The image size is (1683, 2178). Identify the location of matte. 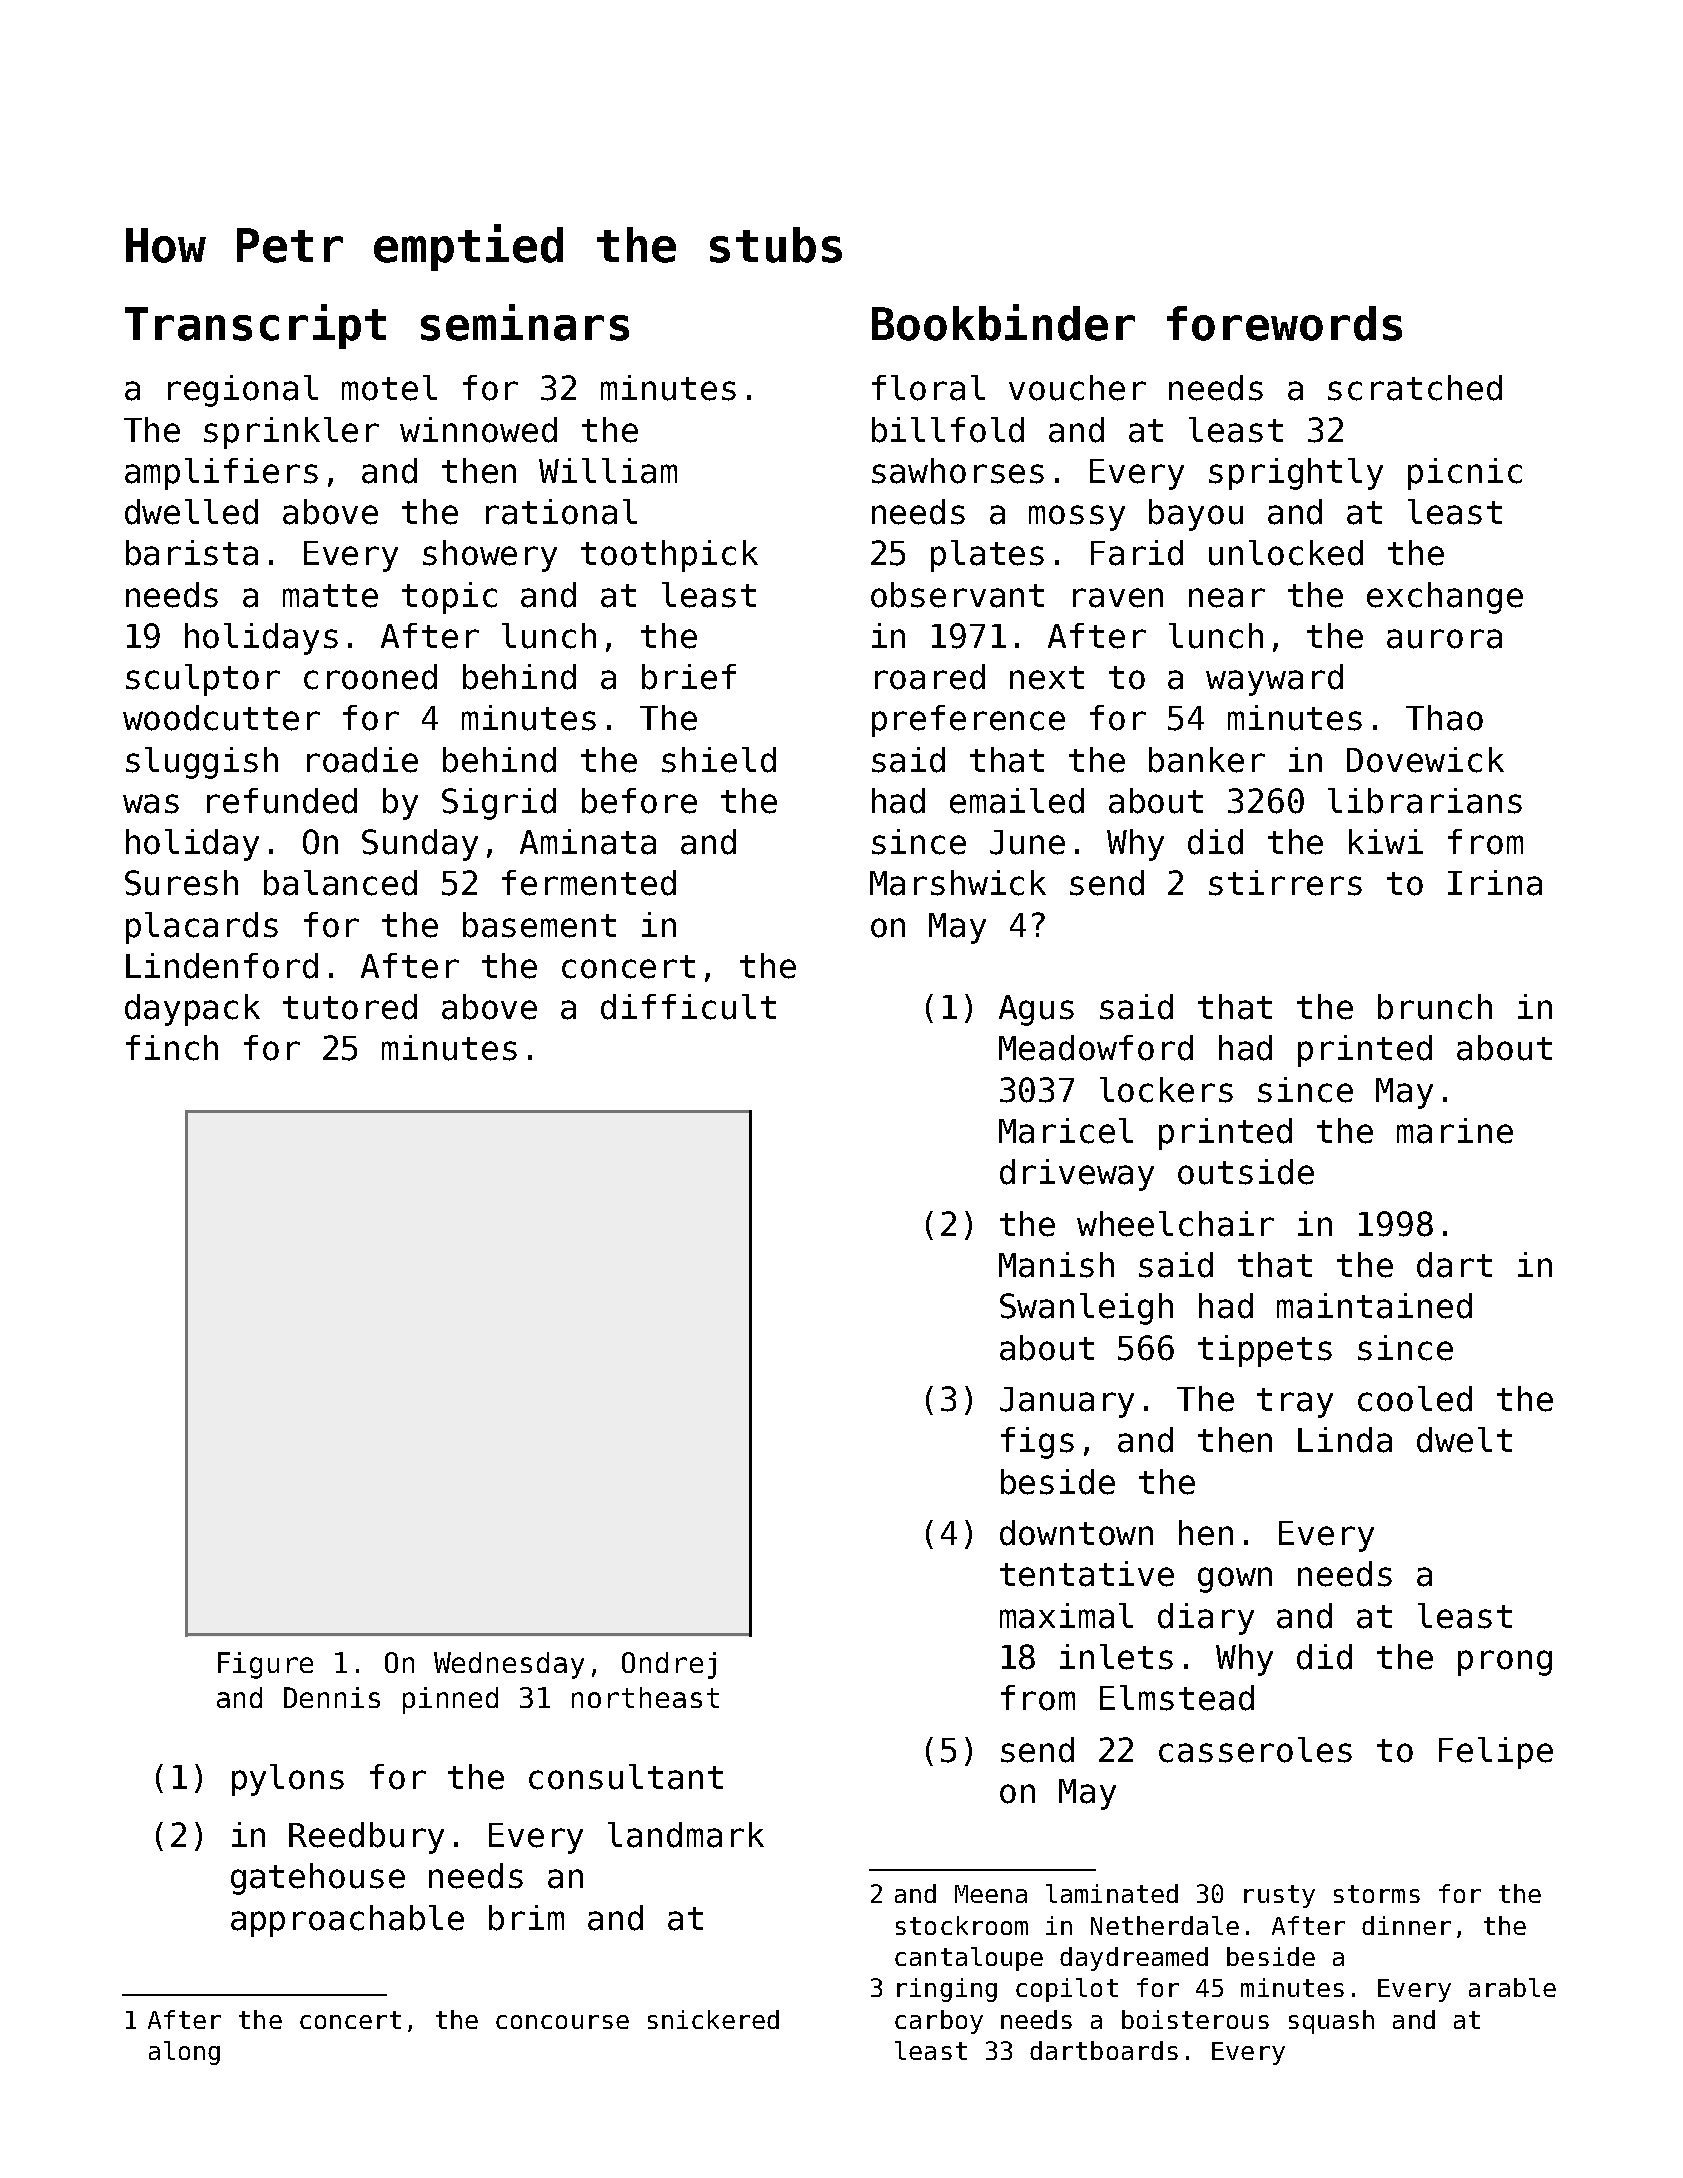
(330, 596).
